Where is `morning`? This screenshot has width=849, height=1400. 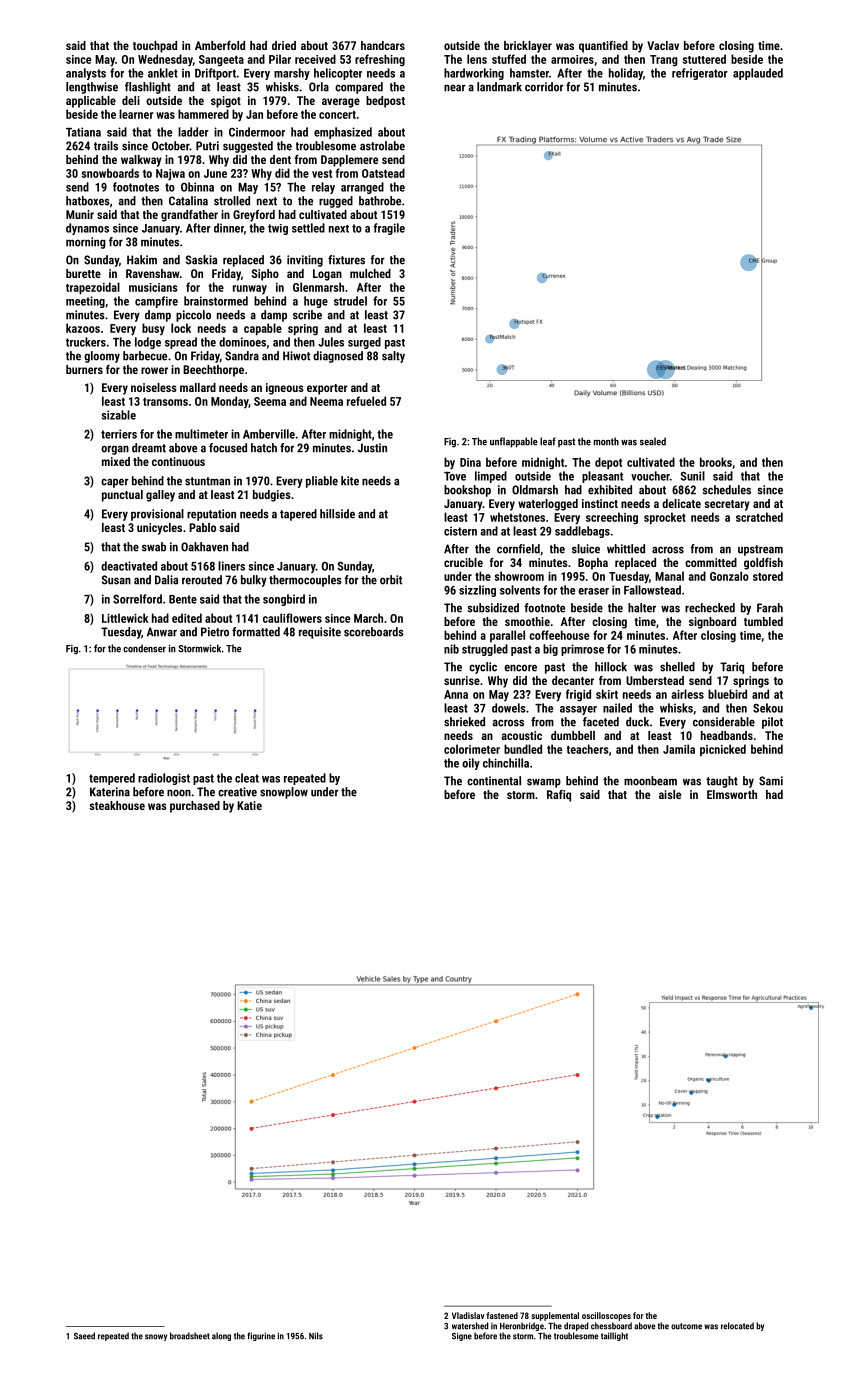 morning is located at coordinates (86, 243).
